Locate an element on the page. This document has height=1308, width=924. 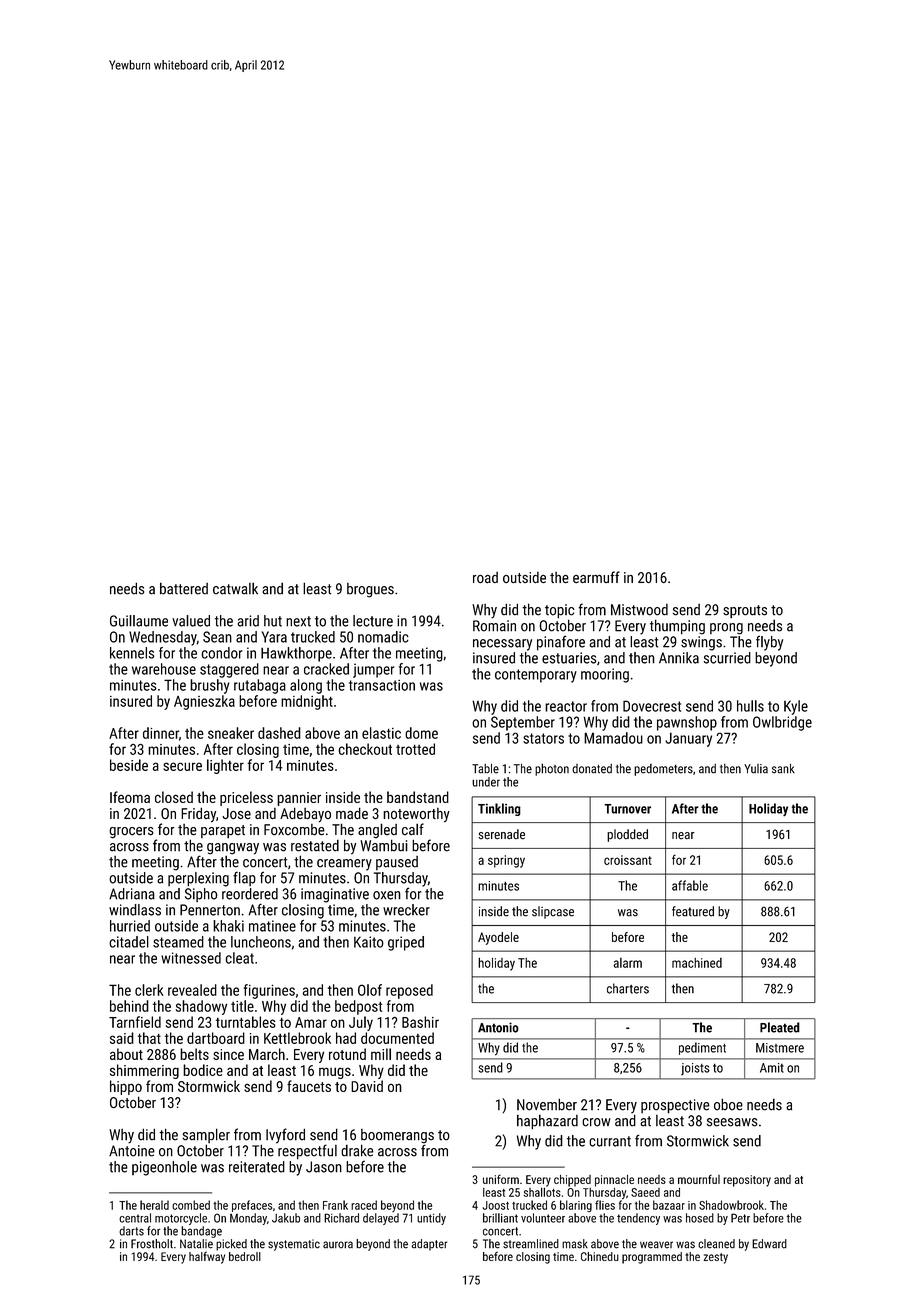
reposed is located at coordinates (409, 991).
